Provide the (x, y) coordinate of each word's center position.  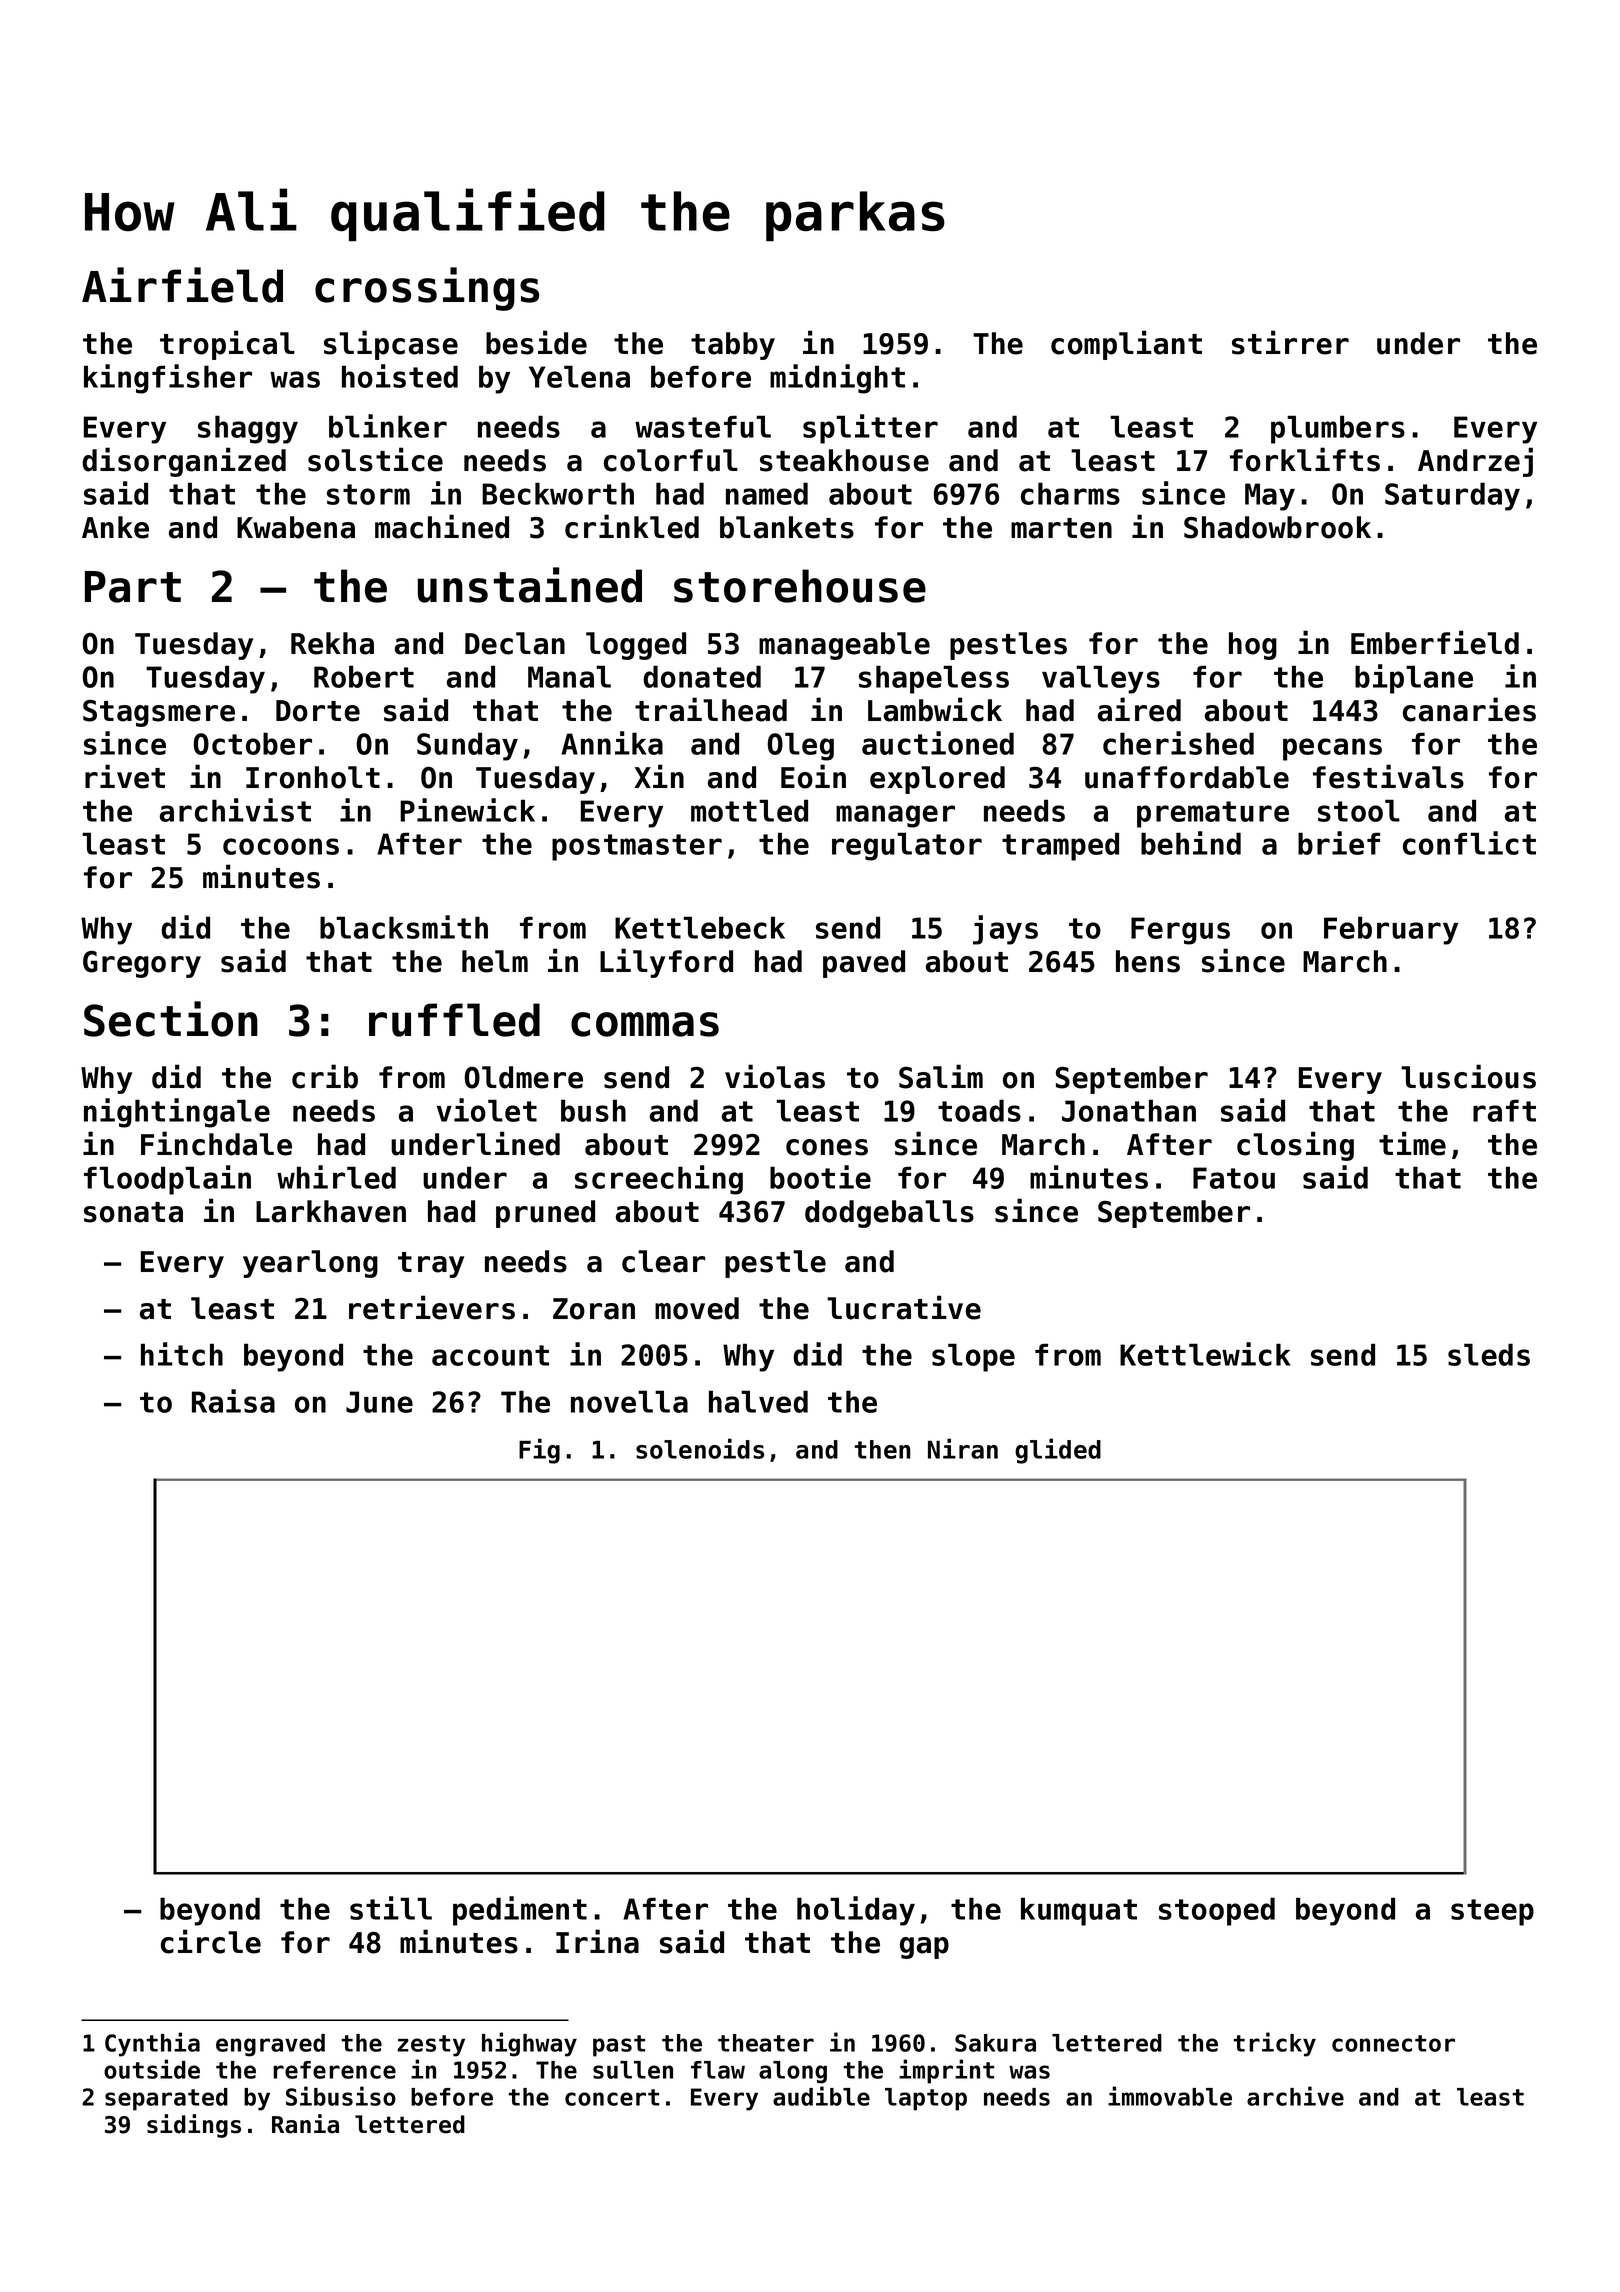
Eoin (813, 776)
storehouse (800, 586)
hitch (182, 1354)
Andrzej (1475, 462)
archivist (235, 810)
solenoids (700, 1448)
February (1391, 930)
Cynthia (152, 2044)
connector (1393, 2043)
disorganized (184, 462)
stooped (1217, 1911)
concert (612, 2097)
